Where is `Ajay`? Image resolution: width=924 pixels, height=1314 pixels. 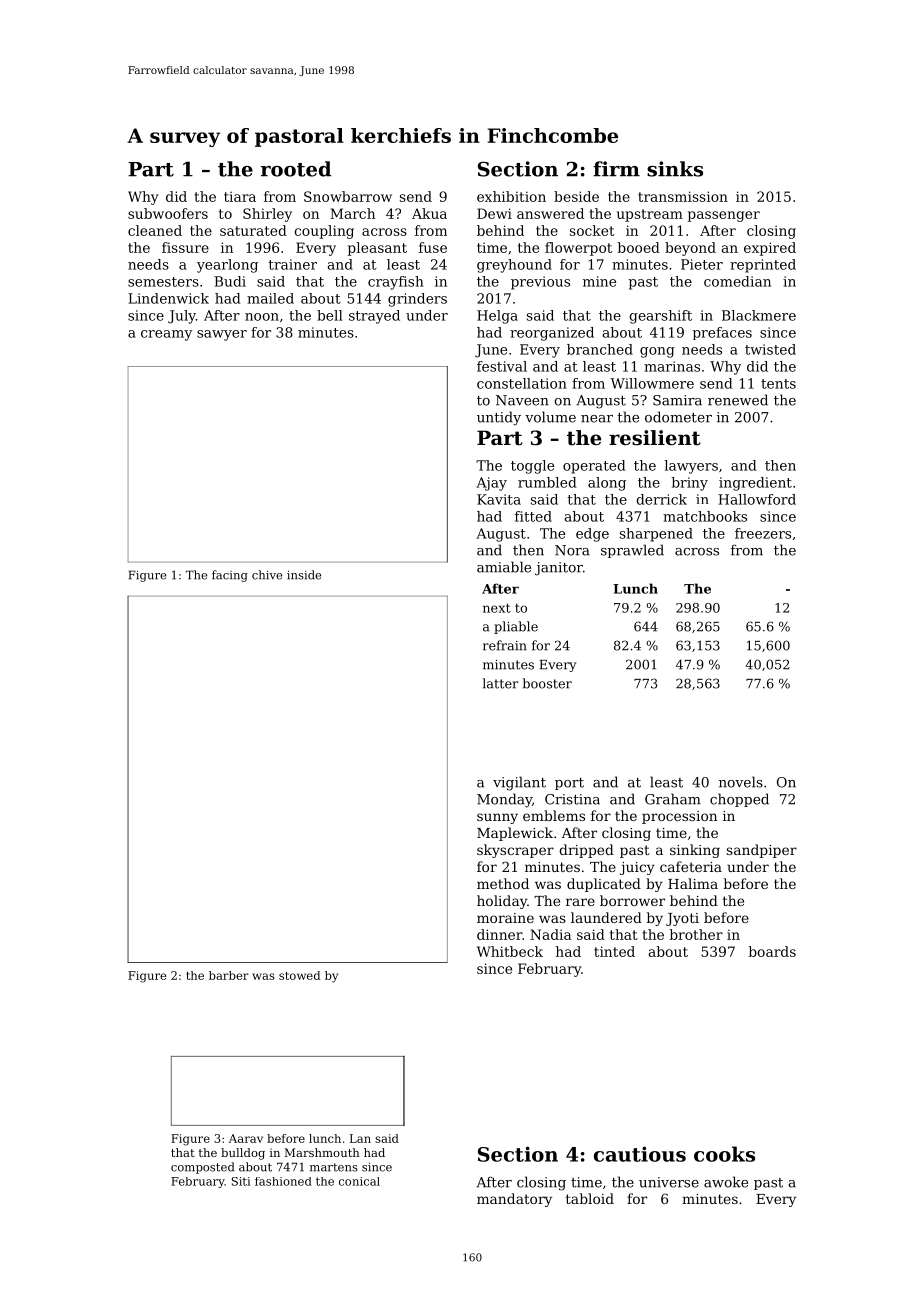
Ajay is located at coordinates (491, 484).
